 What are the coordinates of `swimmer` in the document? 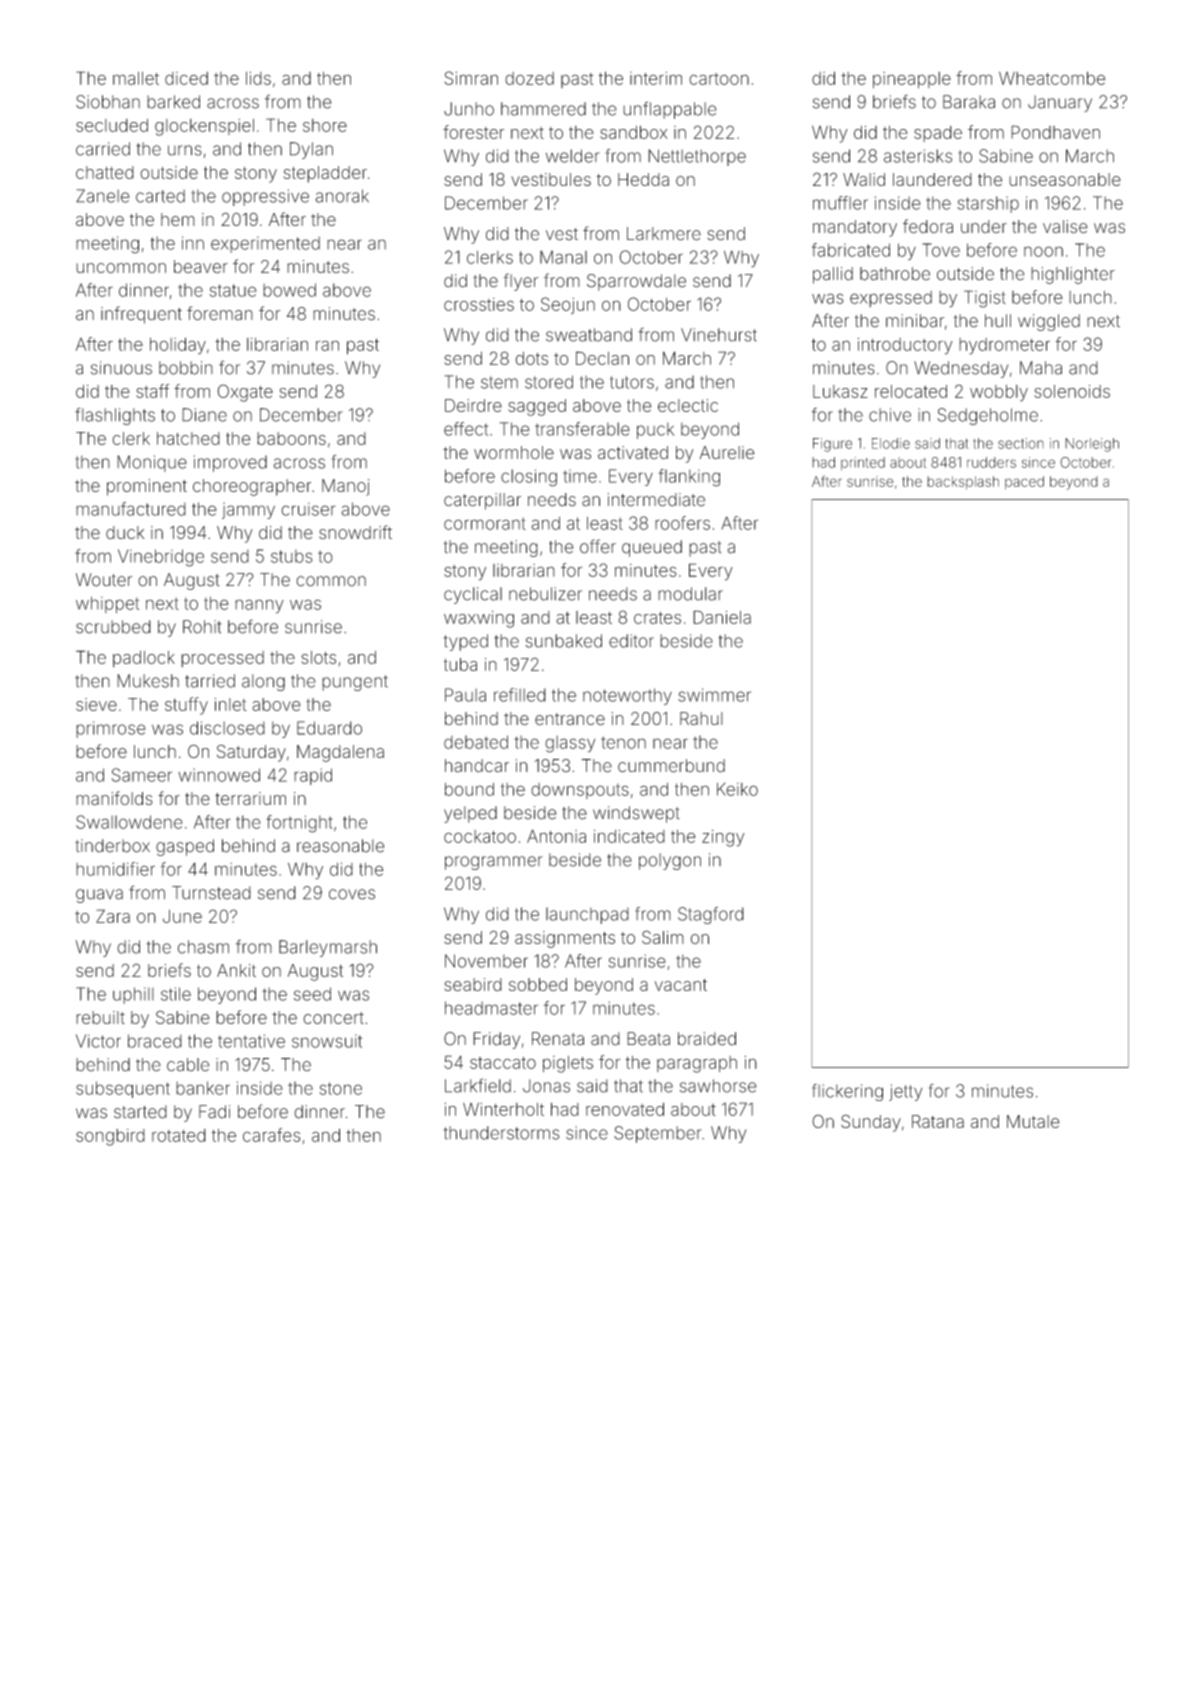 It's located at (714, 695).
